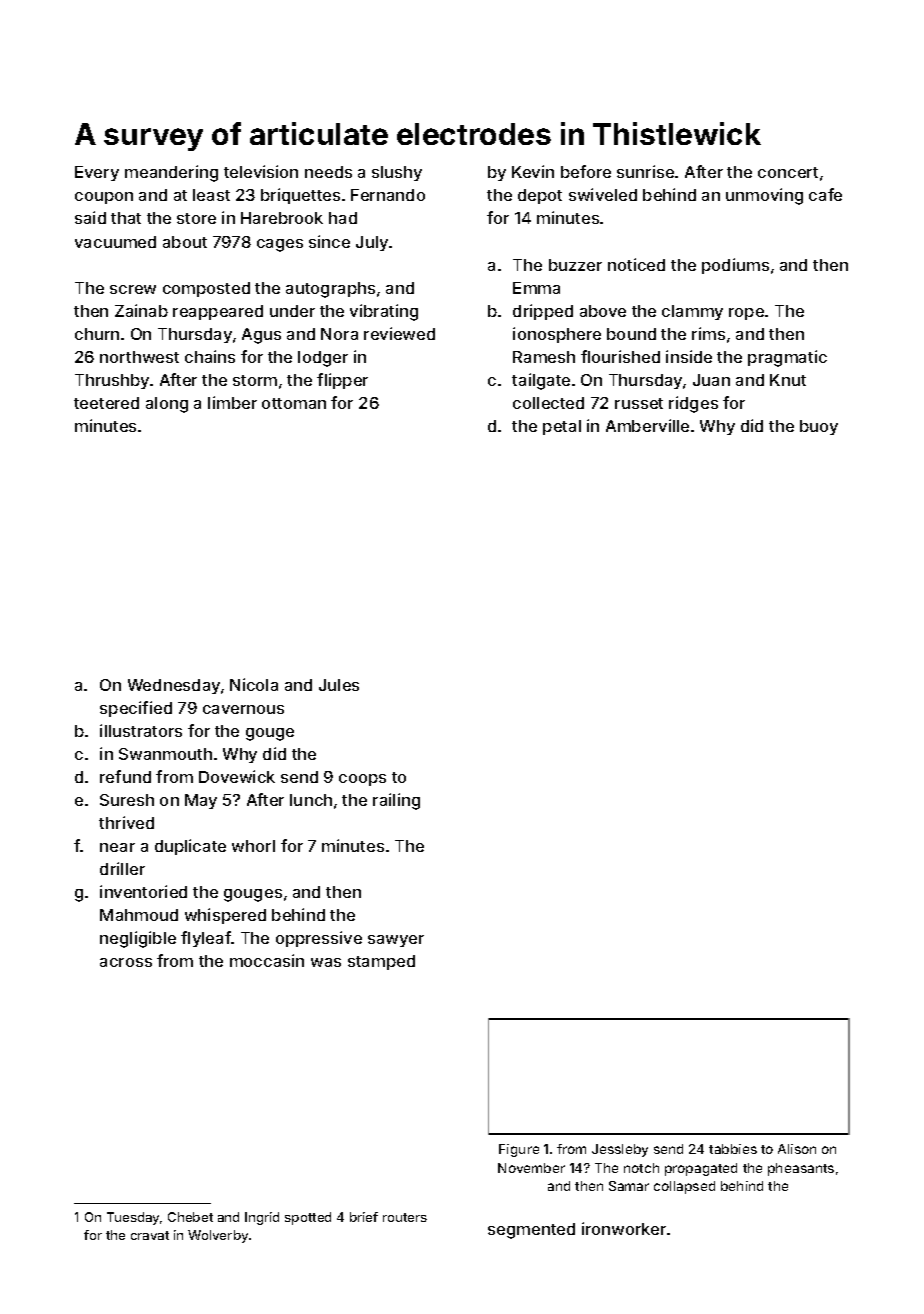 The width and height of the screenshot is (924, 1314). What do you see at coordinates (397, 173) in the screenshot?
I see `slushy` at bounding box center [397, 173].
